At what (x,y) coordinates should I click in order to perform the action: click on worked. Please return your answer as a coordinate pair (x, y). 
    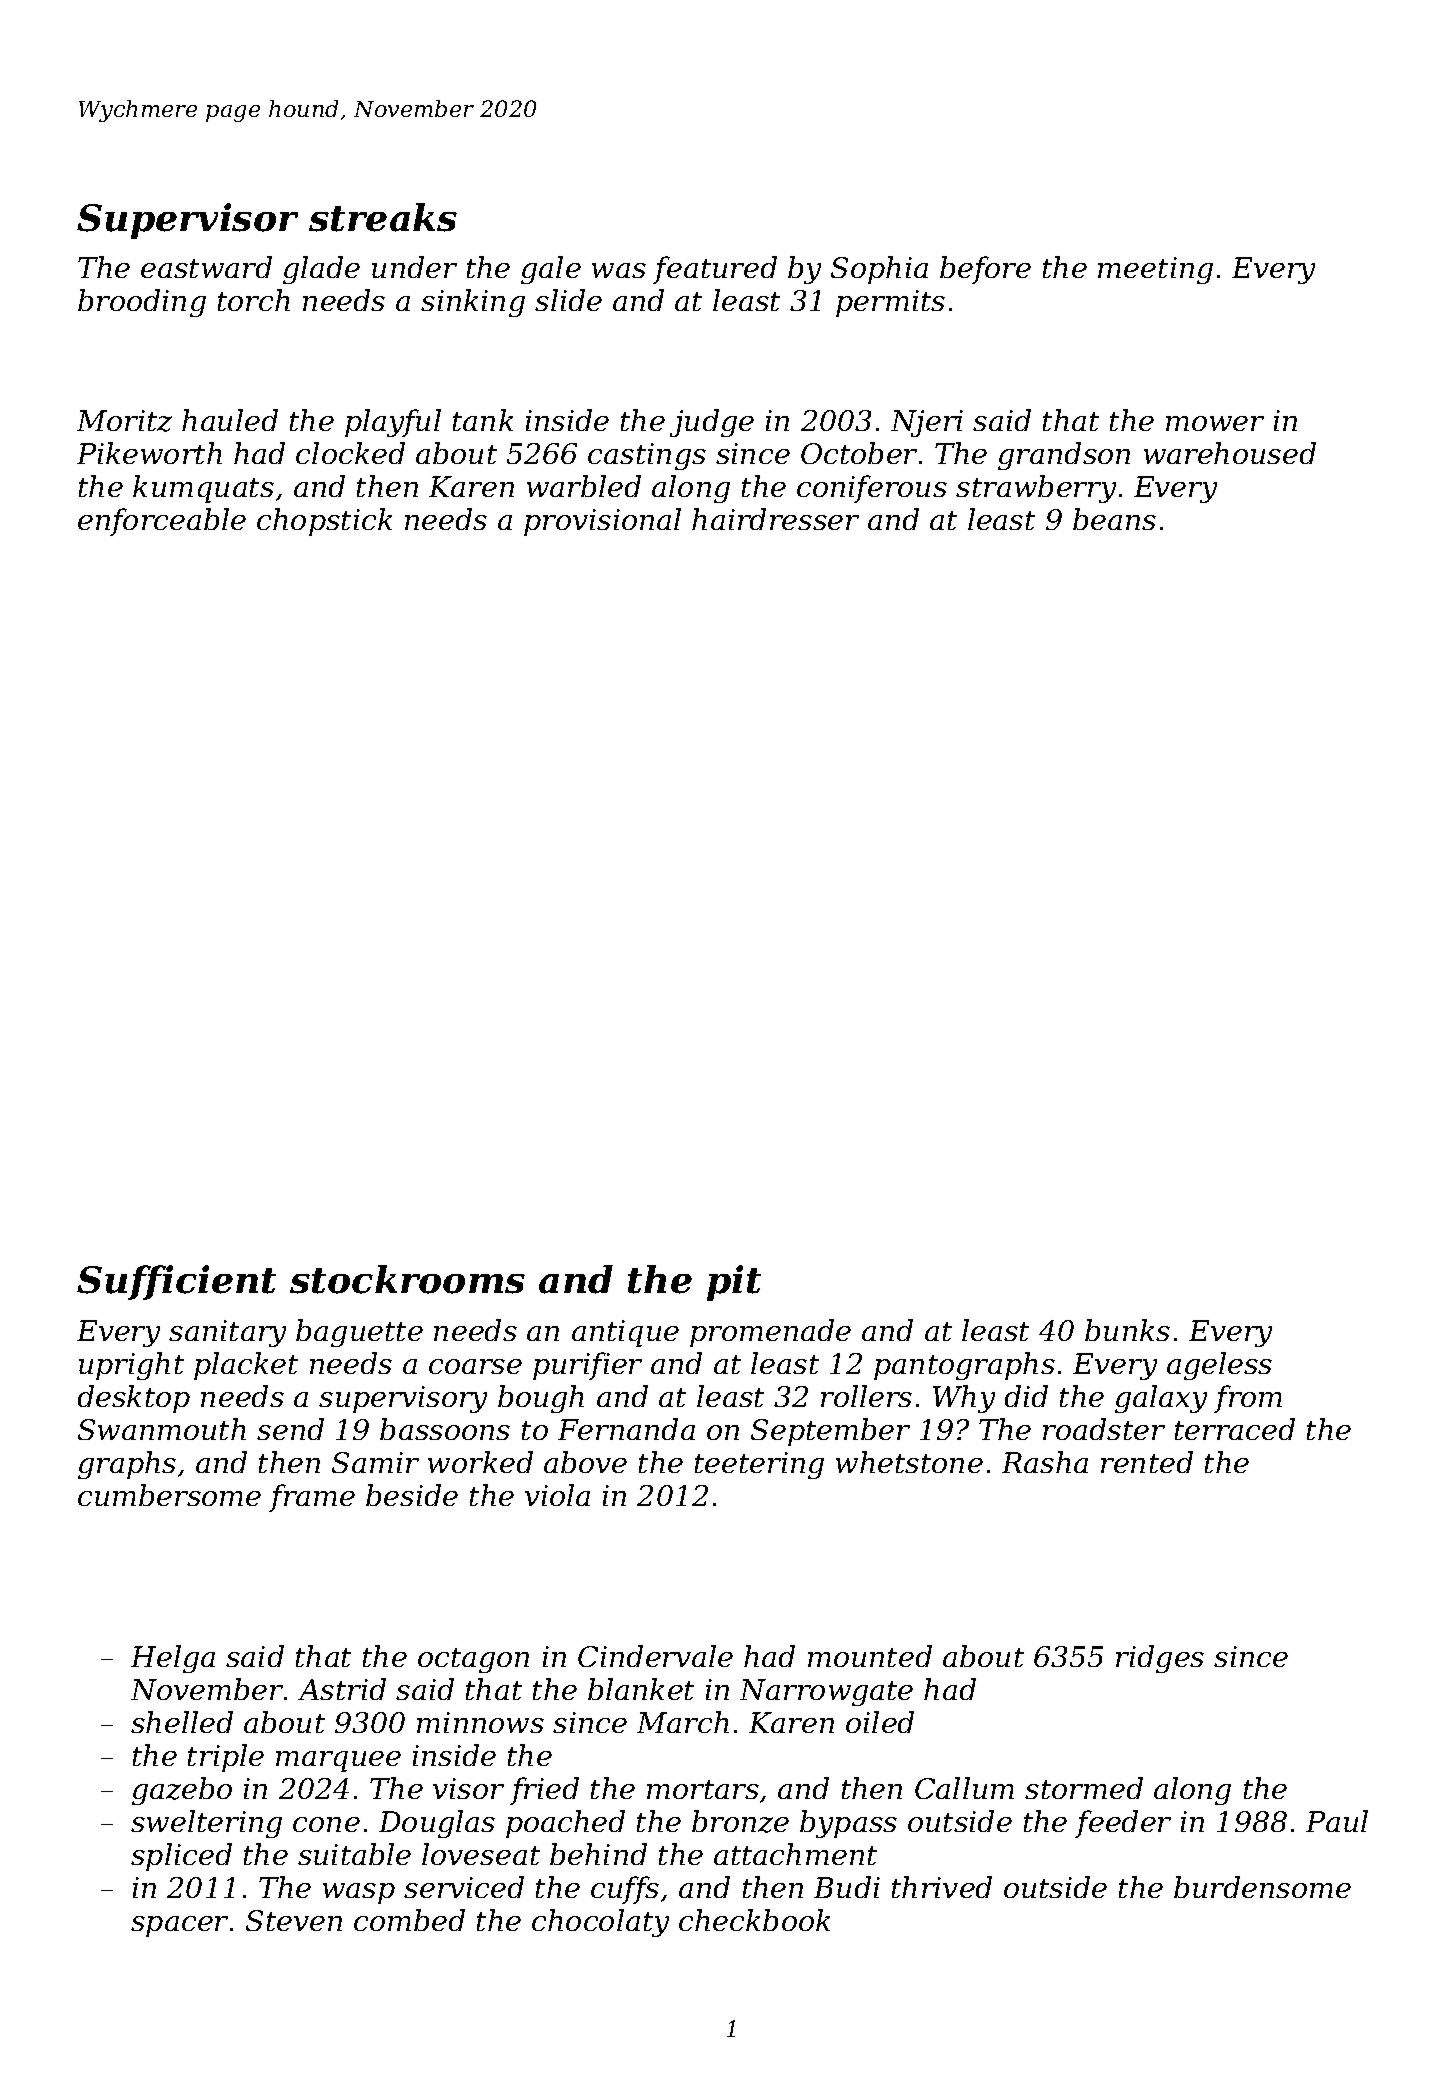
    Looking at the image, I should click on (480, 1462).
